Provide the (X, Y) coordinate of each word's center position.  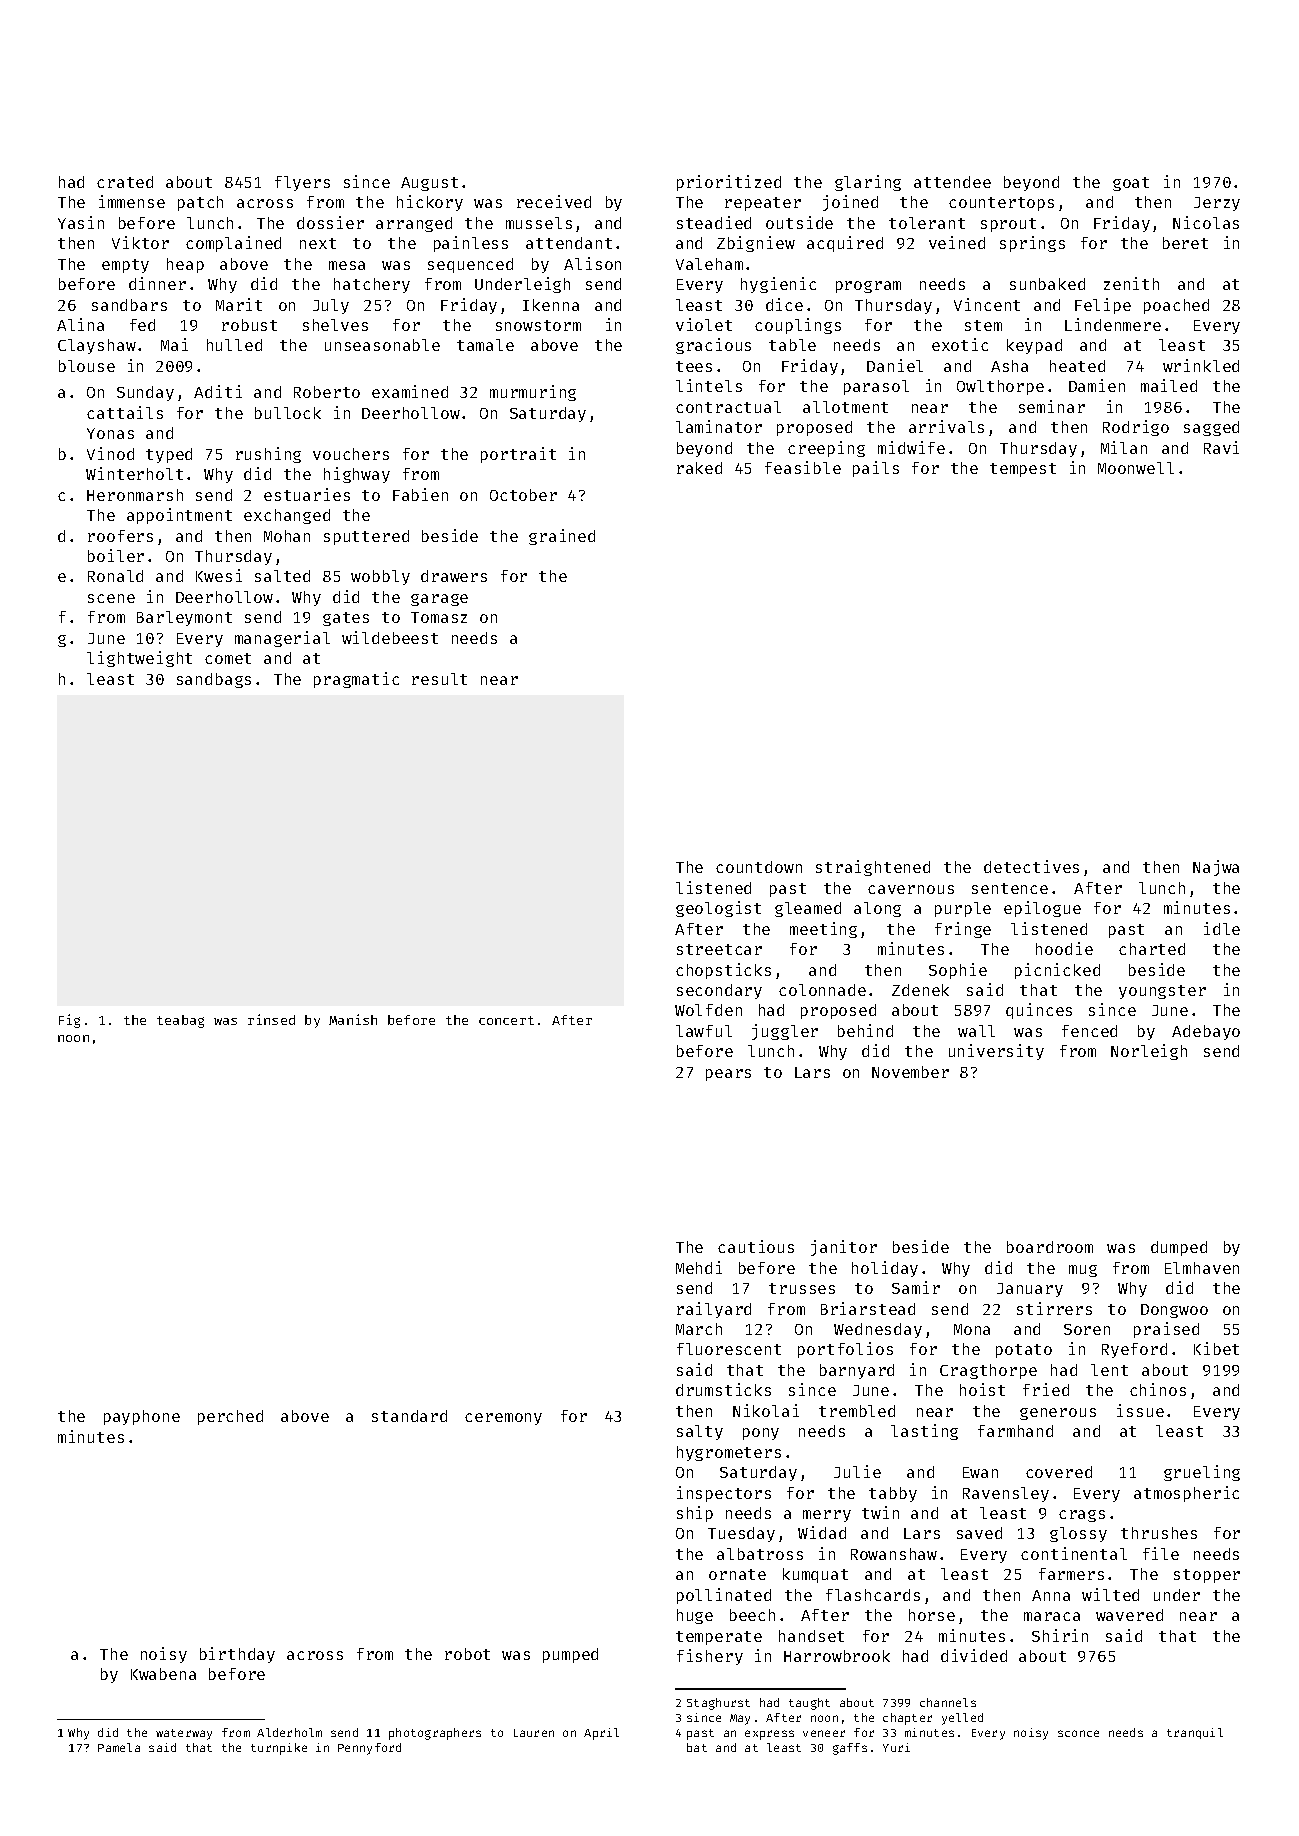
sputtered (366, 537)
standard (409, 1416)
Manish (353, 1019)
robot (467, 1654)
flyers (302, 183)
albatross (760, 1554)
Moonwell (1136, 468)
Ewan (980, 1472)
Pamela (119, 1747)
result (439, 679)
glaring (868, 183)
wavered (1129, 1615)
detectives (1031, 866)
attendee (952, 182)
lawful (704, 1031)
